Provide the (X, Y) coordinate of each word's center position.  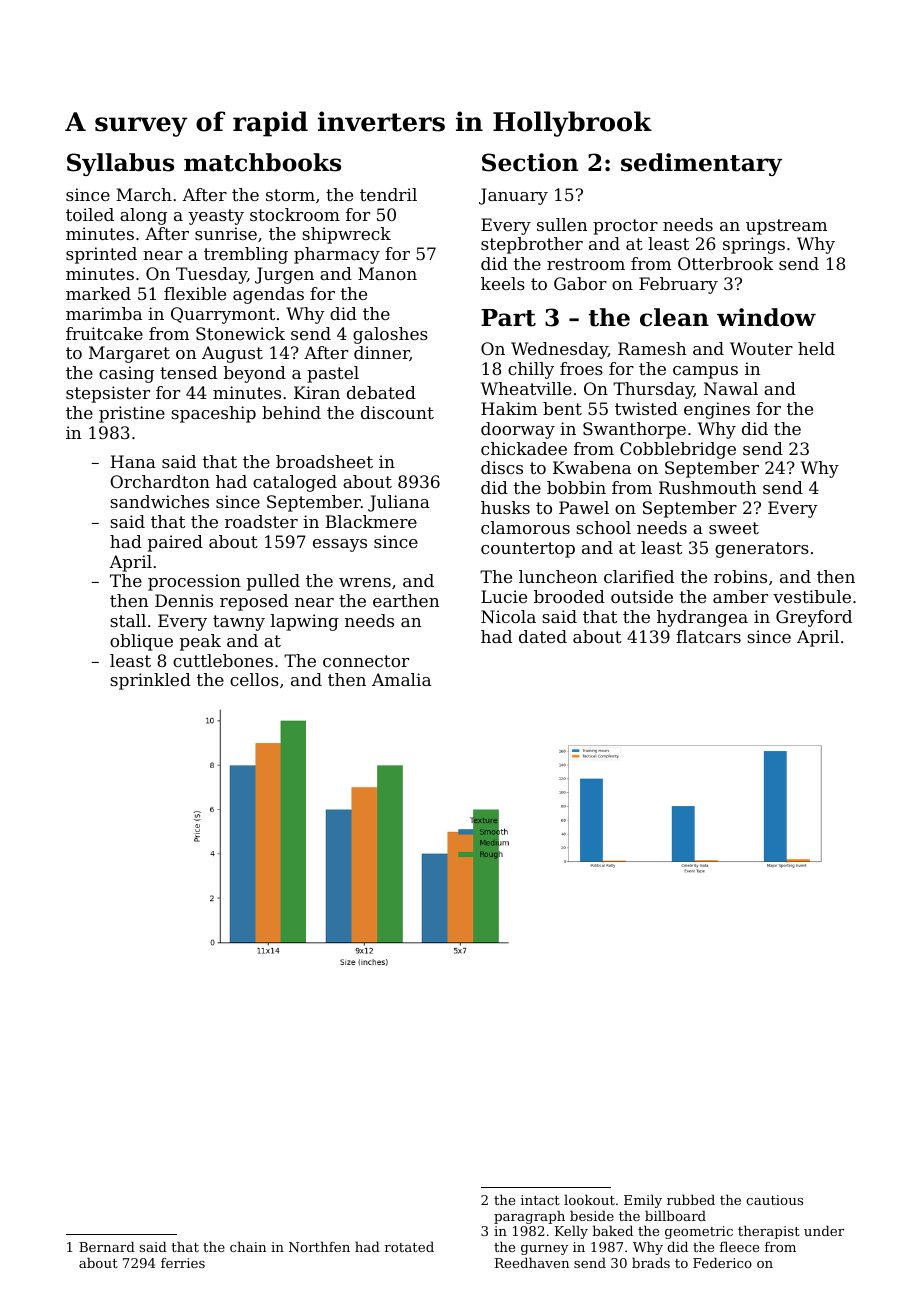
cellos (254, 679)
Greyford (814, 618)
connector (366, 661)
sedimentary (701, 164)
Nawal (731, 388)
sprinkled (150, 681)
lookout (589, 1199)
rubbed (691, 1199)
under (824, 1230)
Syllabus (120, 164)
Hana (133, 461)
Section (530, 162)
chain (248, 1246)
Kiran (317, 392)
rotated (409, 1246)
